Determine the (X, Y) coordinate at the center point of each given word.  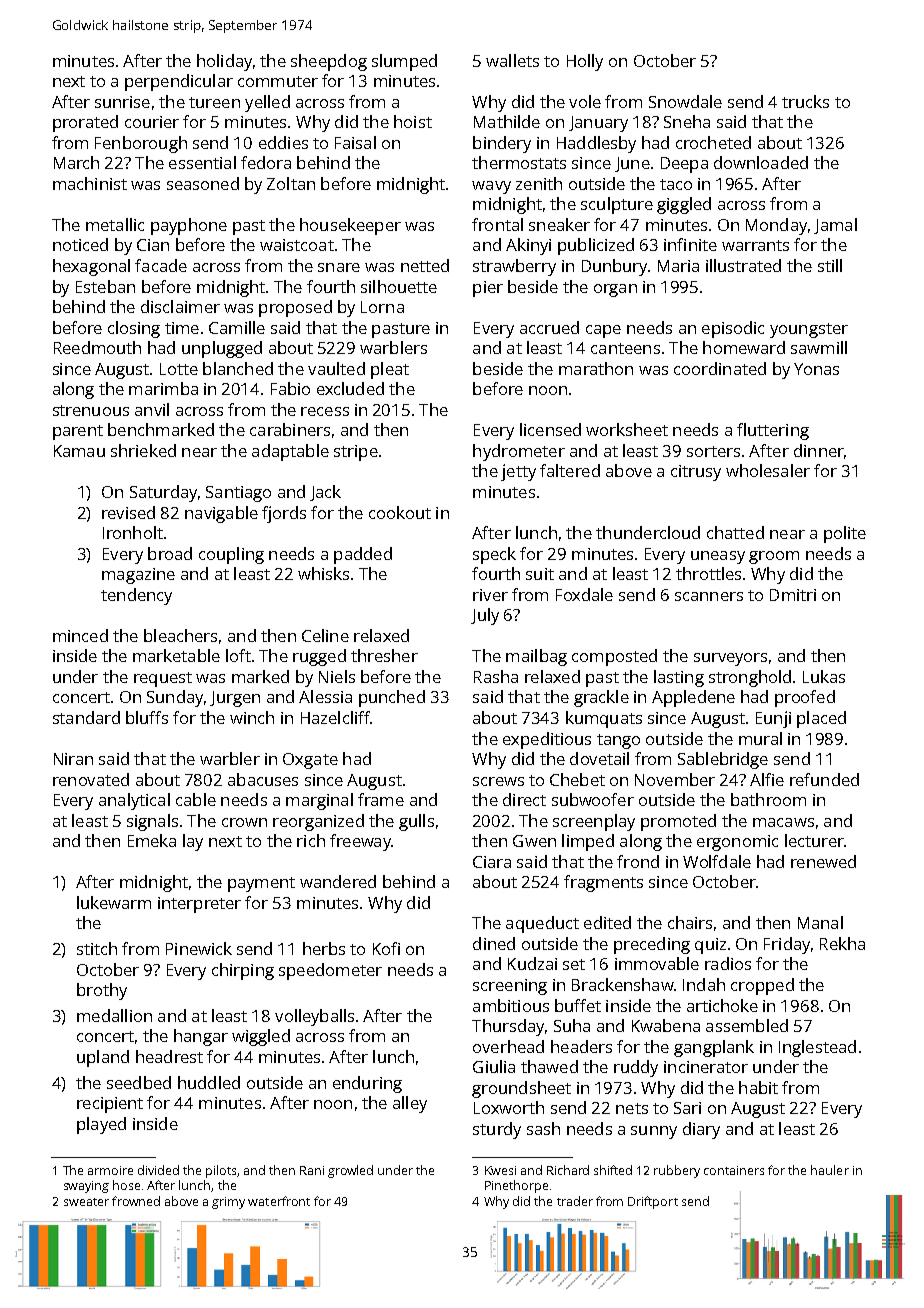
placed (821, 719)
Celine (325, 635)
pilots (221, 1171)
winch (252, 717)
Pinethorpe (516, 1186)
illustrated (743, 265)
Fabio (290, 388)
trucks (805, 101)
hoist (413, 121)
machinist (90, 183)
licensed (550, 429)
